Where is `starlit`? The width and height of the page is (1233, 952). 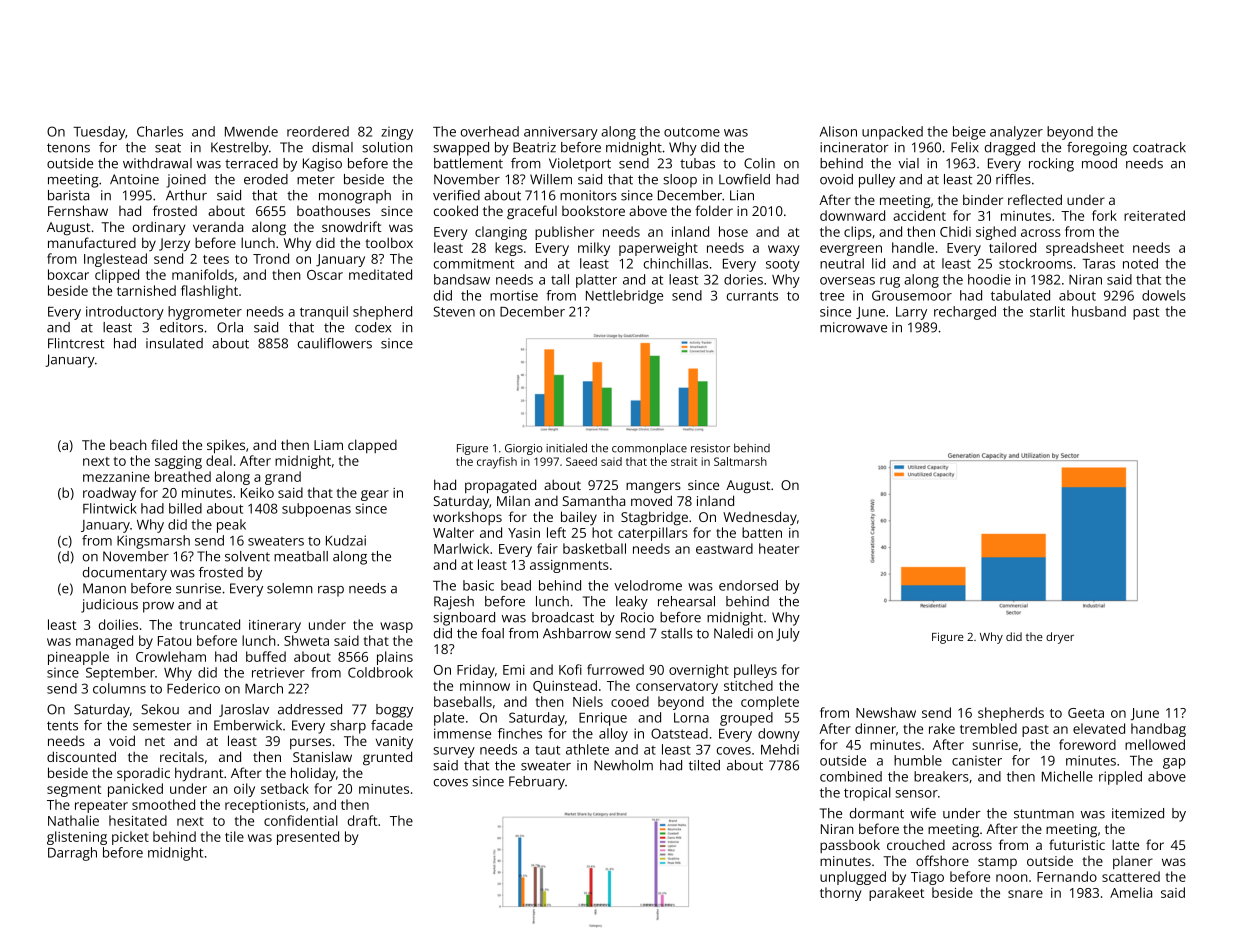
starlit is located at coordinates (1047, 311).
